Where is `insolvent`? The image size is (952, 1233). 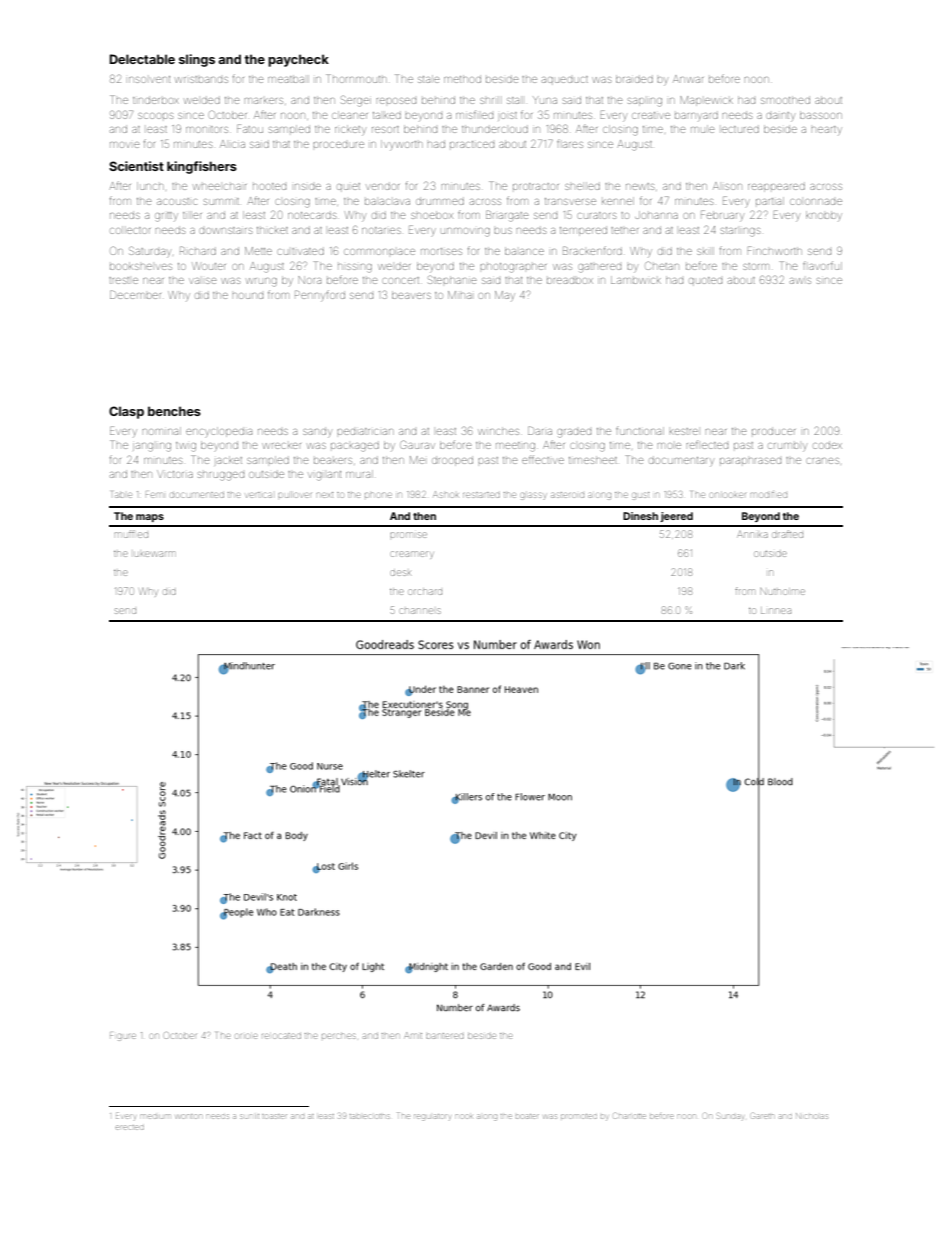
insolvent is located at coordinates (149, 79).
